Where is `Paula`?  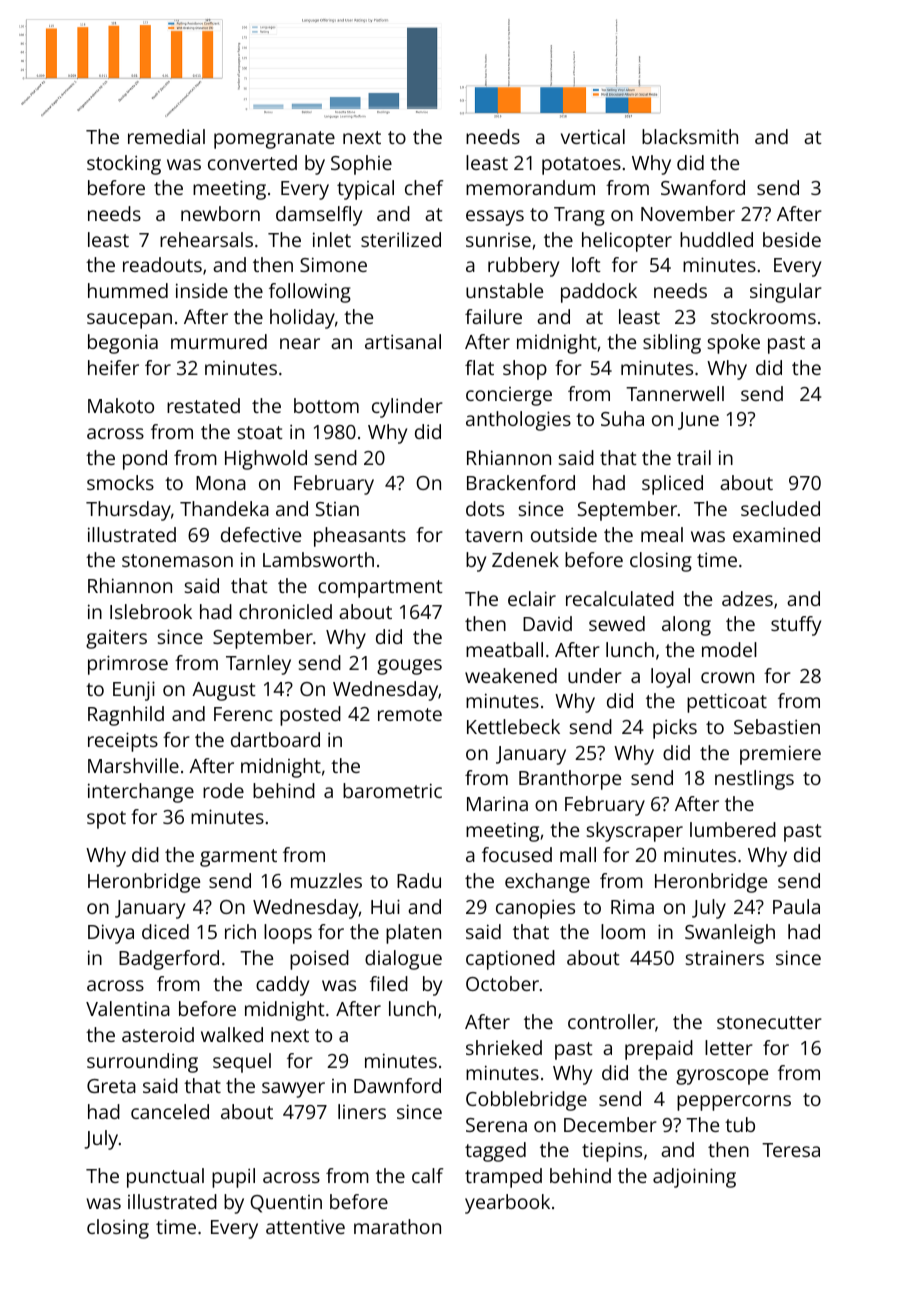 Paula is located at coordinates (796, 906).
